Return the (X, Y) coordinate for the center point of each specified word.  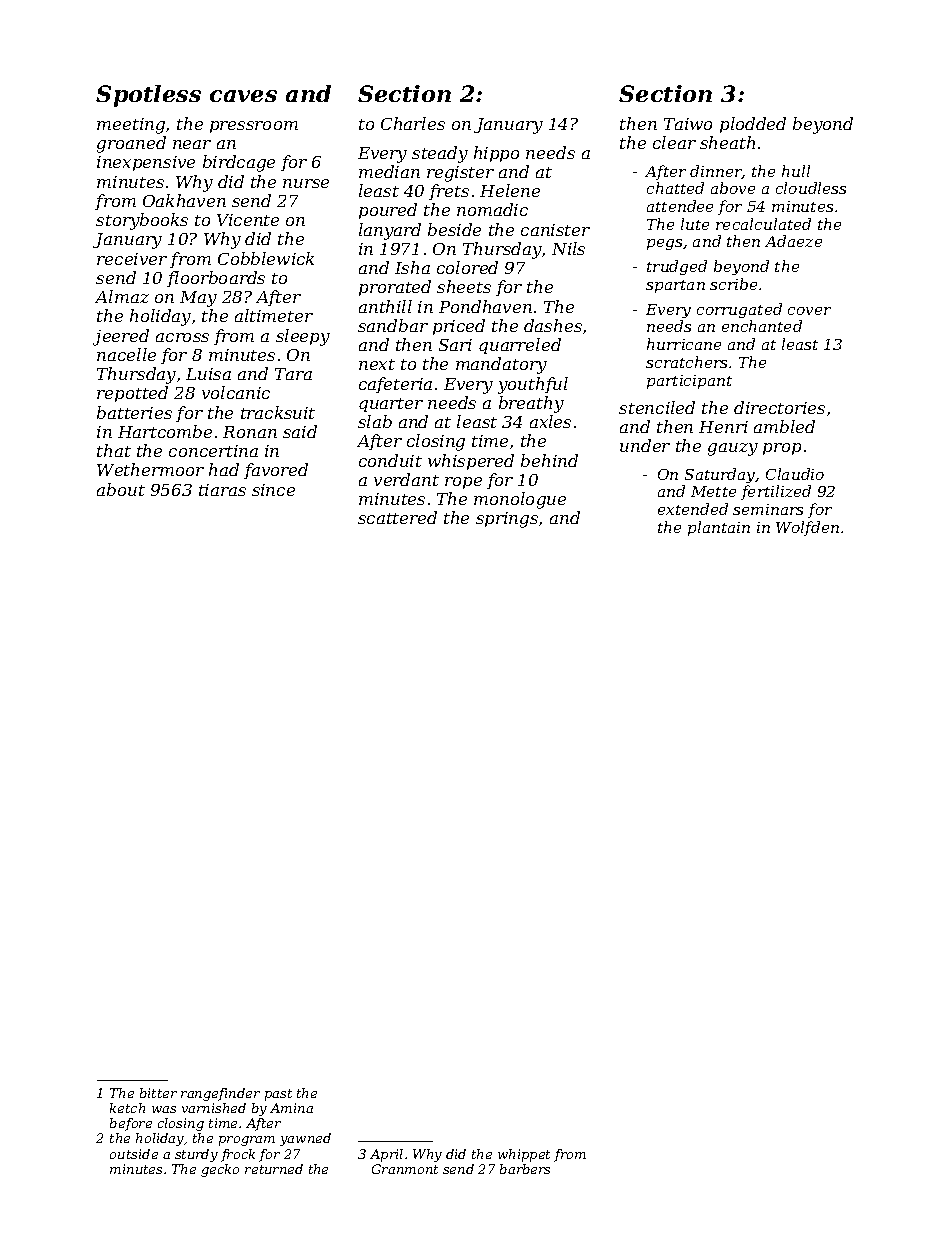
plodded (753, 125)
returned (274, 1169)
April (386, 1155)
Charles (413, 123)
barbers (525, 1169)
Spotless (148, 96)
